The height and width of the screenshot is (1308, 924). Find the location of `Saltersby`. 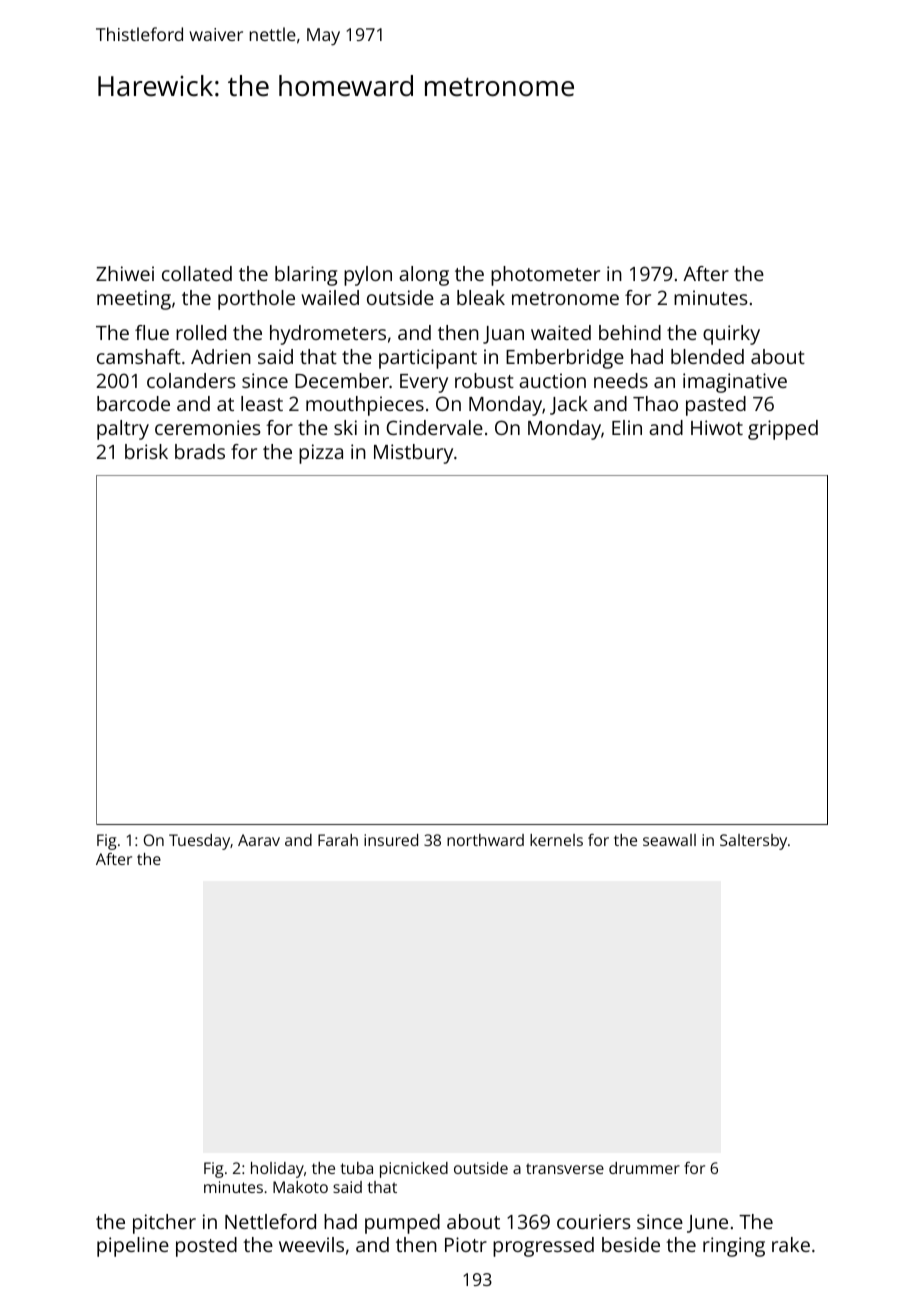

Saltersby is located at coordinates (753, 842).
